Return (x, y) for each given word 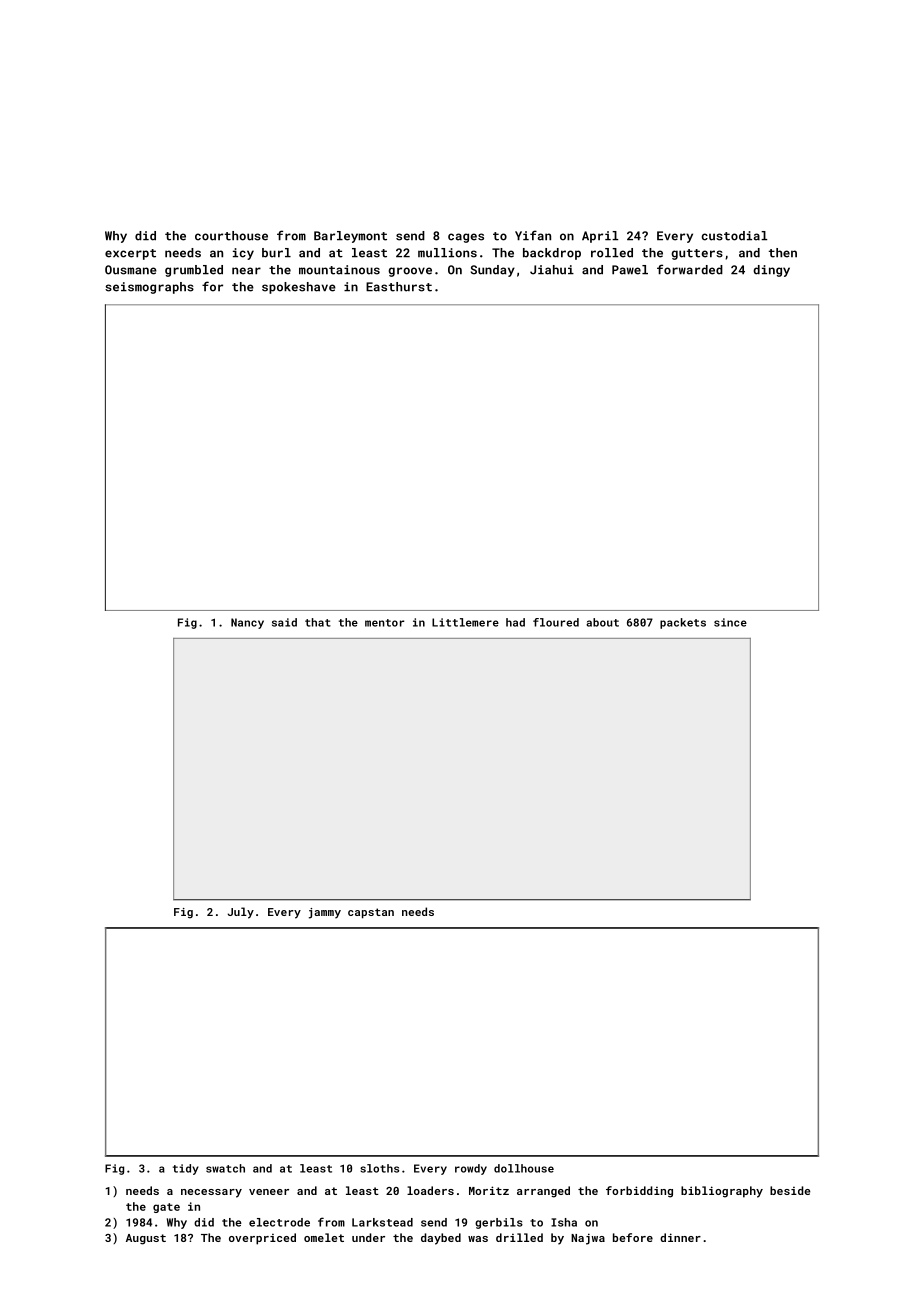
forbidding (639, 1192)
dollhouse (524, 1168)
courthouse (231, 236)
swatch (225, 1168)
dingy (771, 271)
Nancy (247, 623)
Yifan (533, 235)
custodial (734, 236)
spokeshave (299, 288)
